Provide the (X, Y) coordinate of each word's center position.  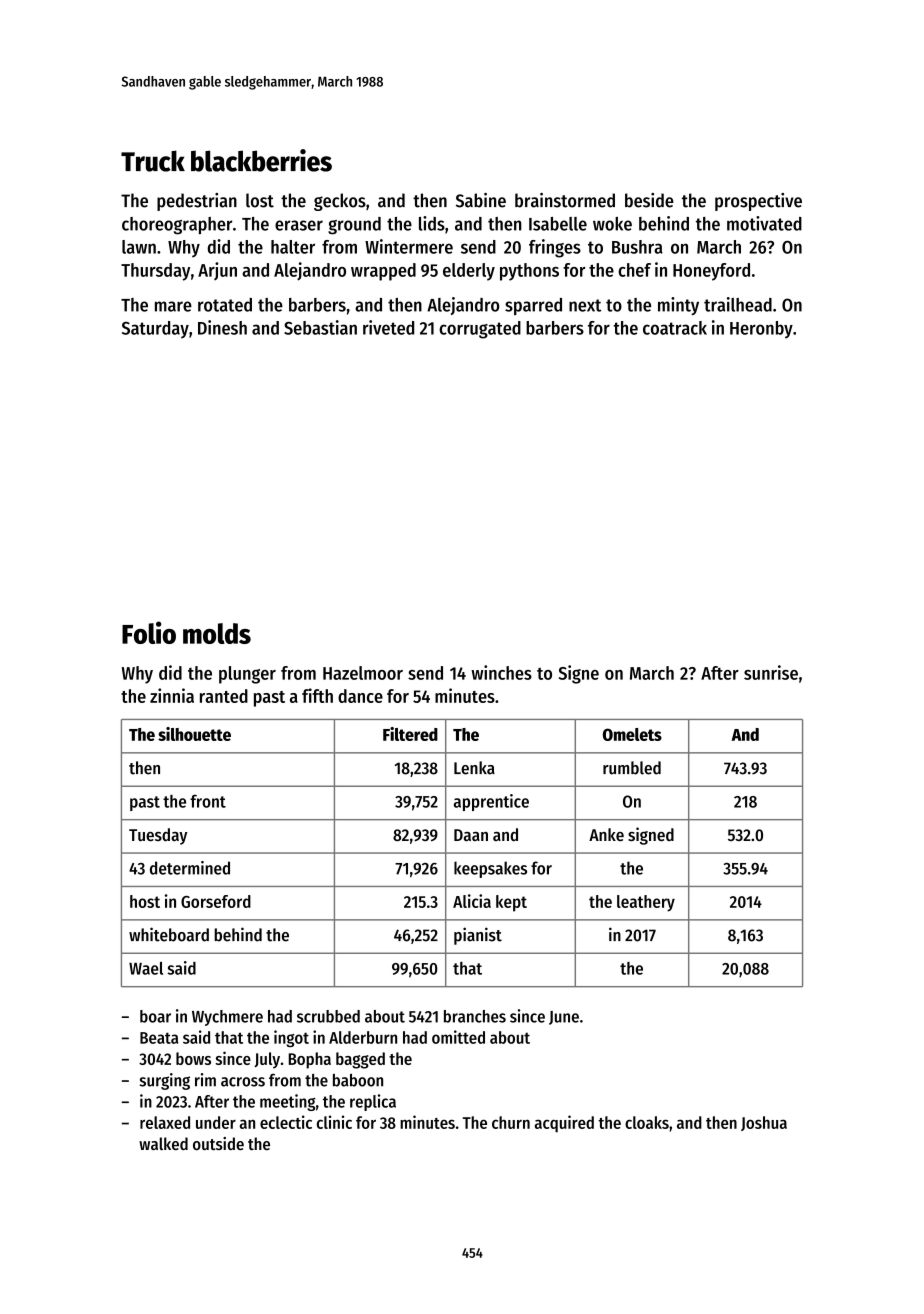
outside (218, 1143)
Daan (471, 835)
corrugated (480, 330)
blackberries (261, 160)
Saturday (155, 330)
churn (511, 1122)
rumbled (632, 768)
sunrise (771, 672)
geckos (340, 202)
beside (649, 200)
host (145, 901)
